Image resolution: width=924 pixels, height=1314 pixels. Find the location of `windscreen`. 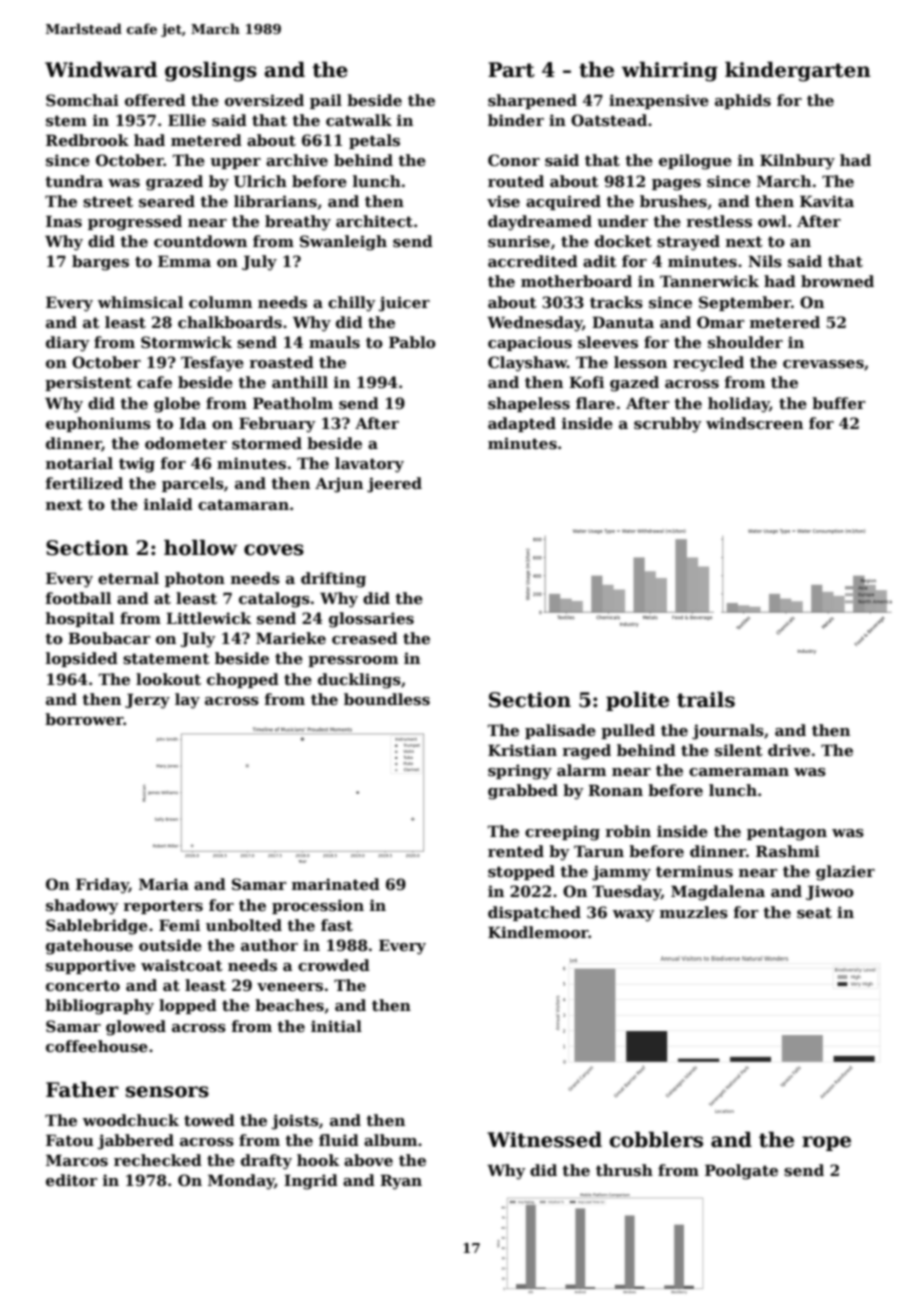

windscreen is located at coordinates (754, 423).
